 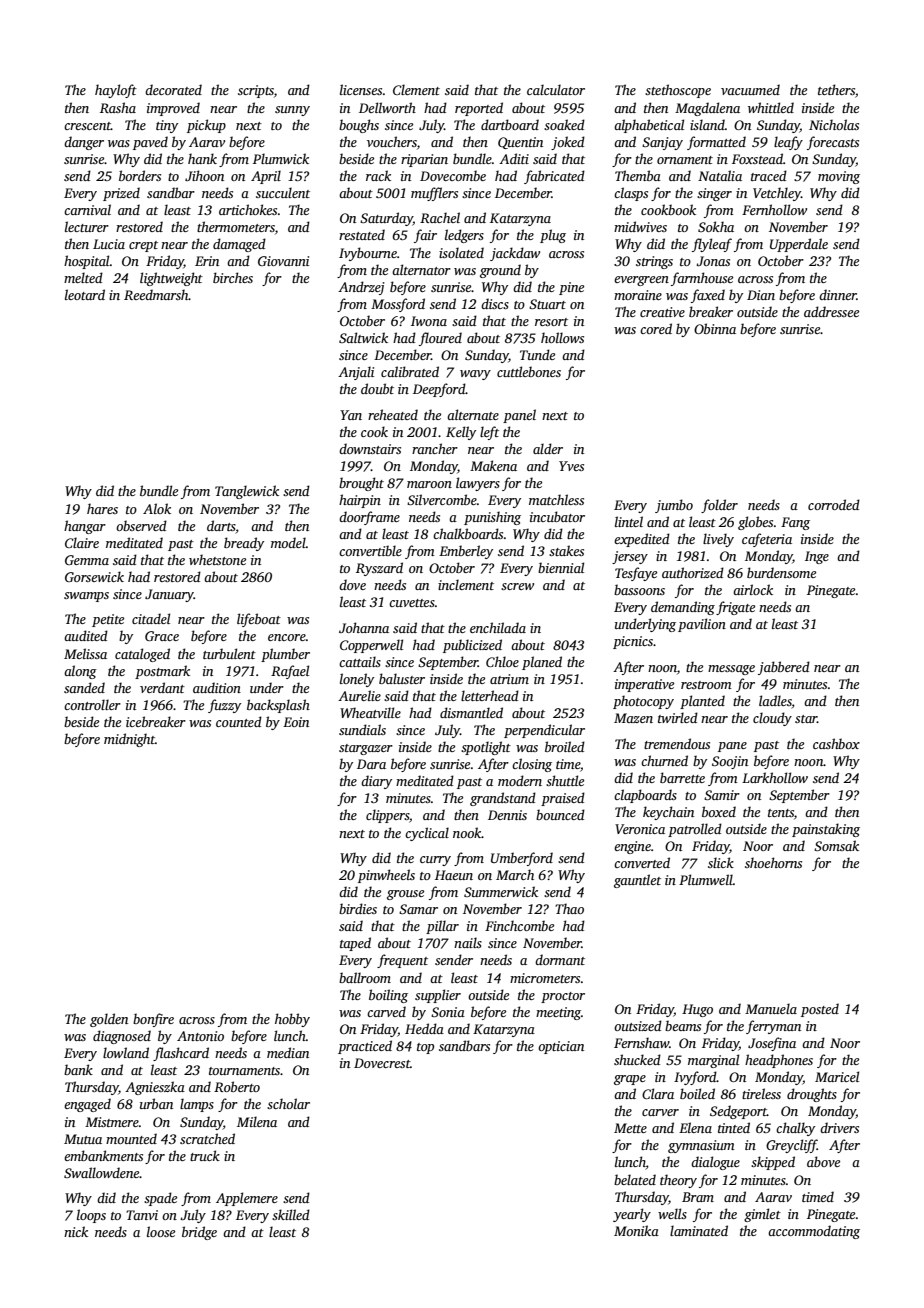 I want to click on globes, so click(x=755, y=523).
